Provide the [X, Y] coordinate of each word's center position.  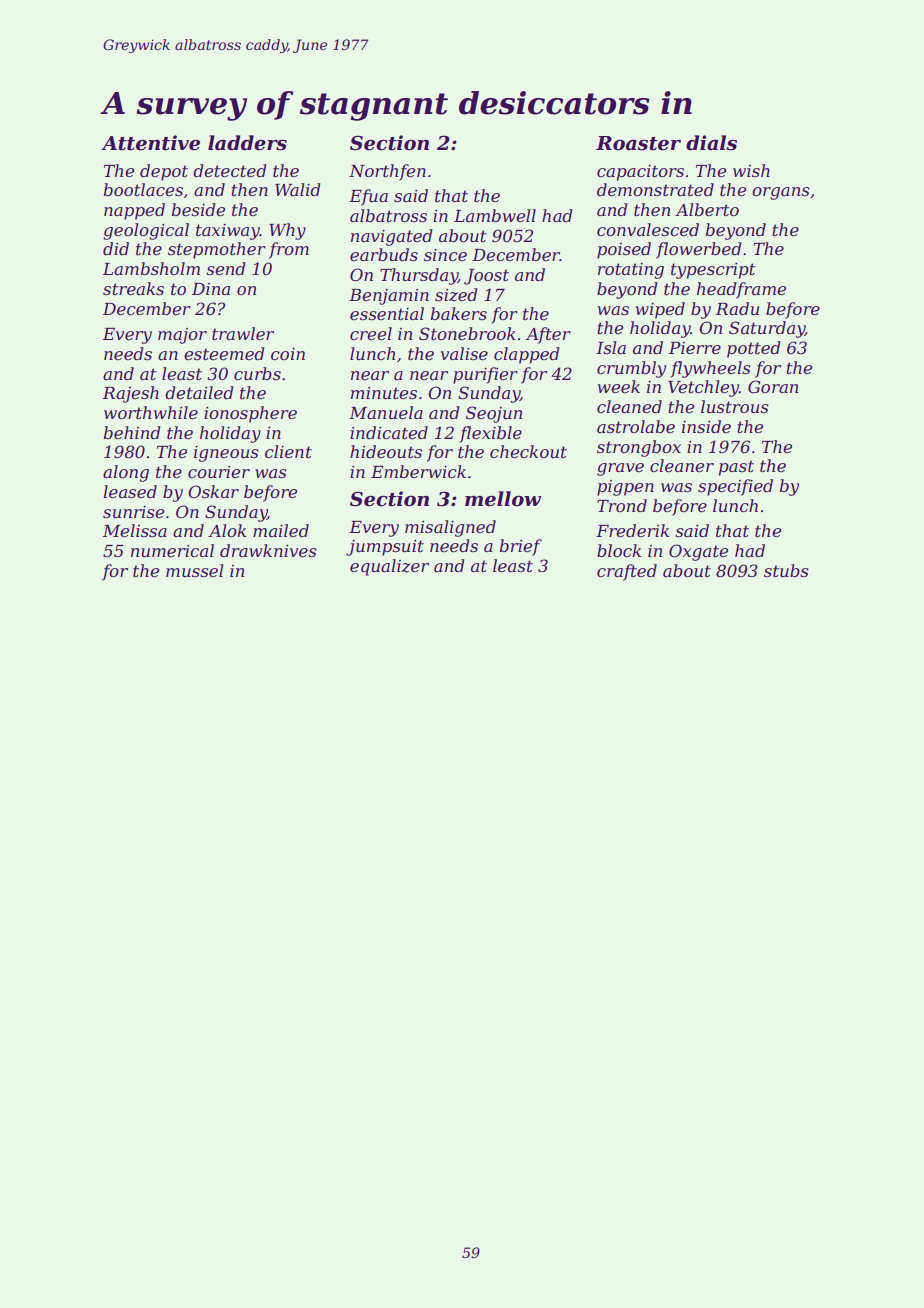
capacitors [640, 173]
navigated [392, 237]
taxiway [228, 232]
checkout [528, 451]
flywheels [710, 369]
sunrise [133, 512]
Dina [211, 289]
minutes [384, 393]
